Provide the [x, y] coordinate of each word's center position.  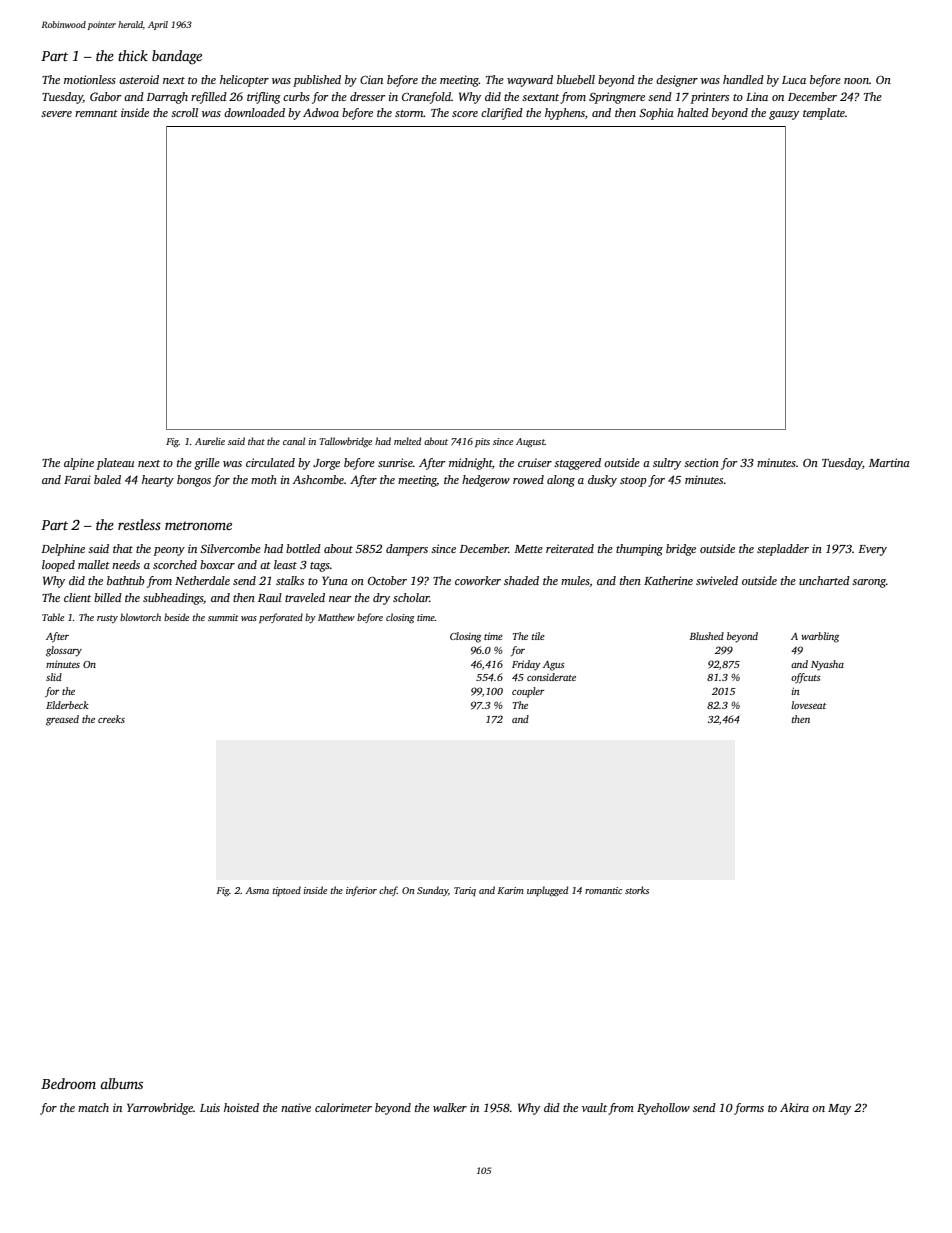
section [701, 462]
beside [176, 617]
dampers [407, 550]
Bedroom [68, 1083]
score [465, 114]
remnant [96, 113]
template [824, 114]
